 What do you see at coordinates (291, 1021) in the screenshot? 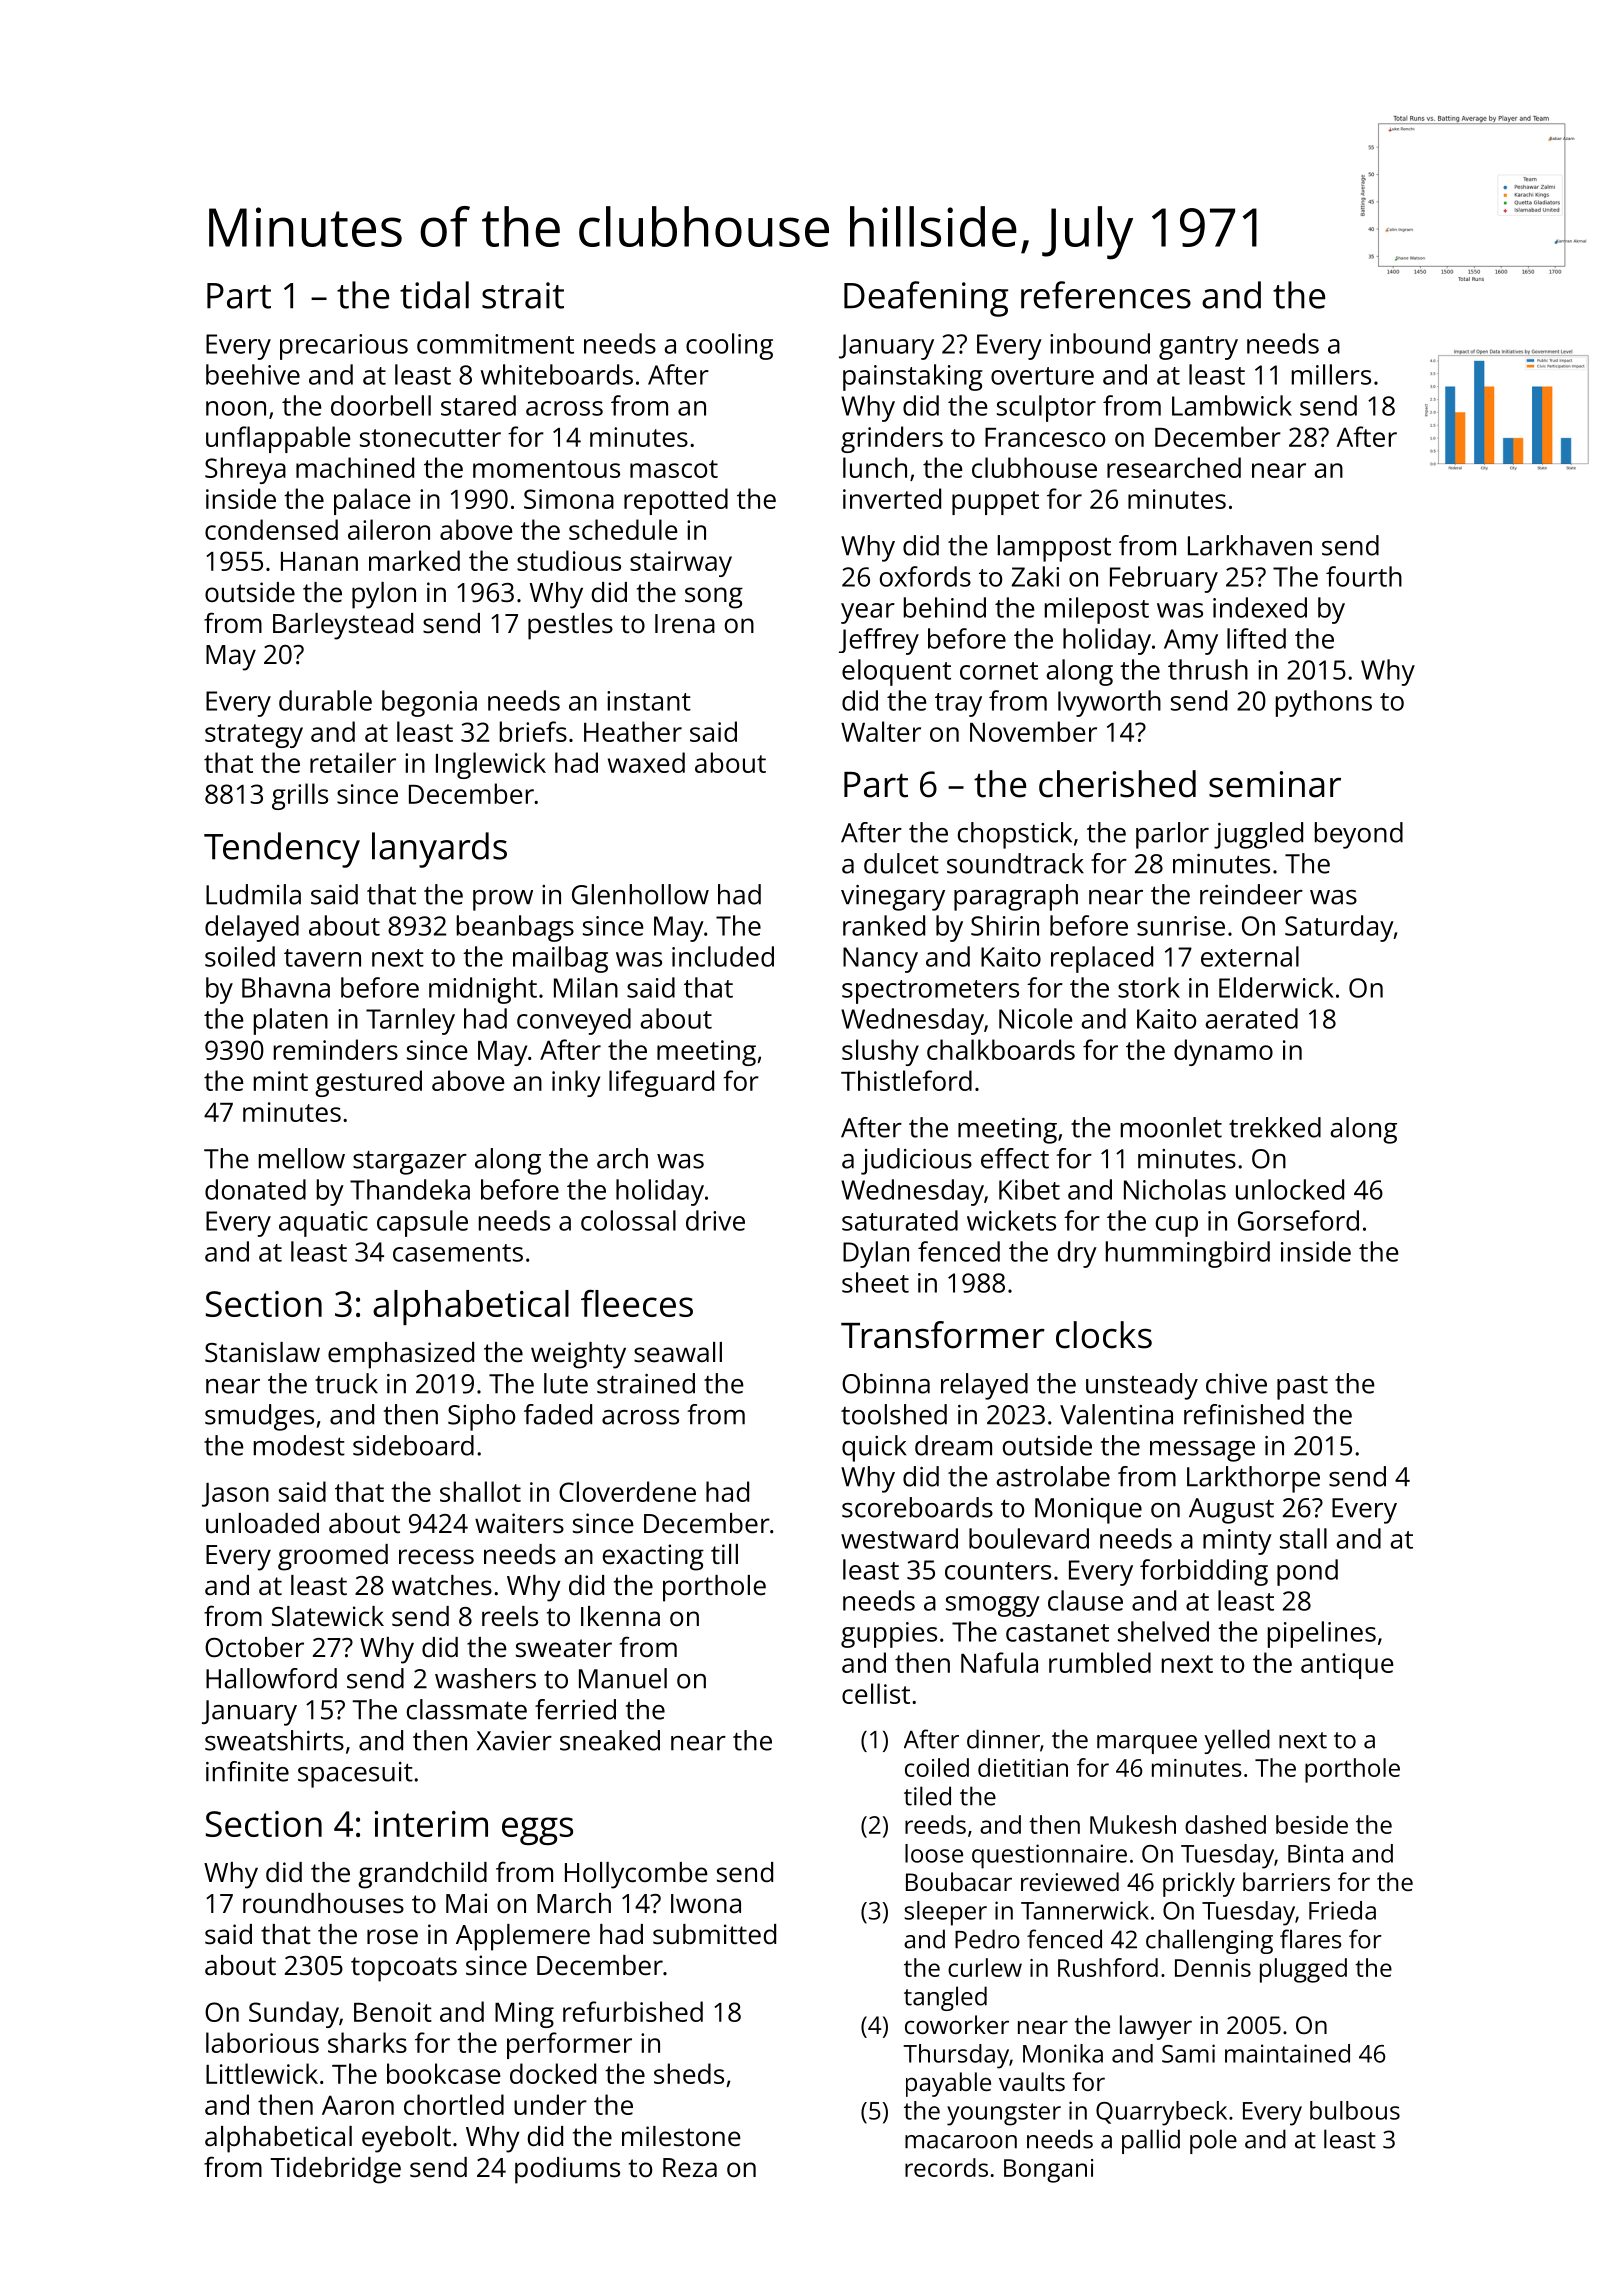
I see `platen` at bounding box center [291, 1021].
